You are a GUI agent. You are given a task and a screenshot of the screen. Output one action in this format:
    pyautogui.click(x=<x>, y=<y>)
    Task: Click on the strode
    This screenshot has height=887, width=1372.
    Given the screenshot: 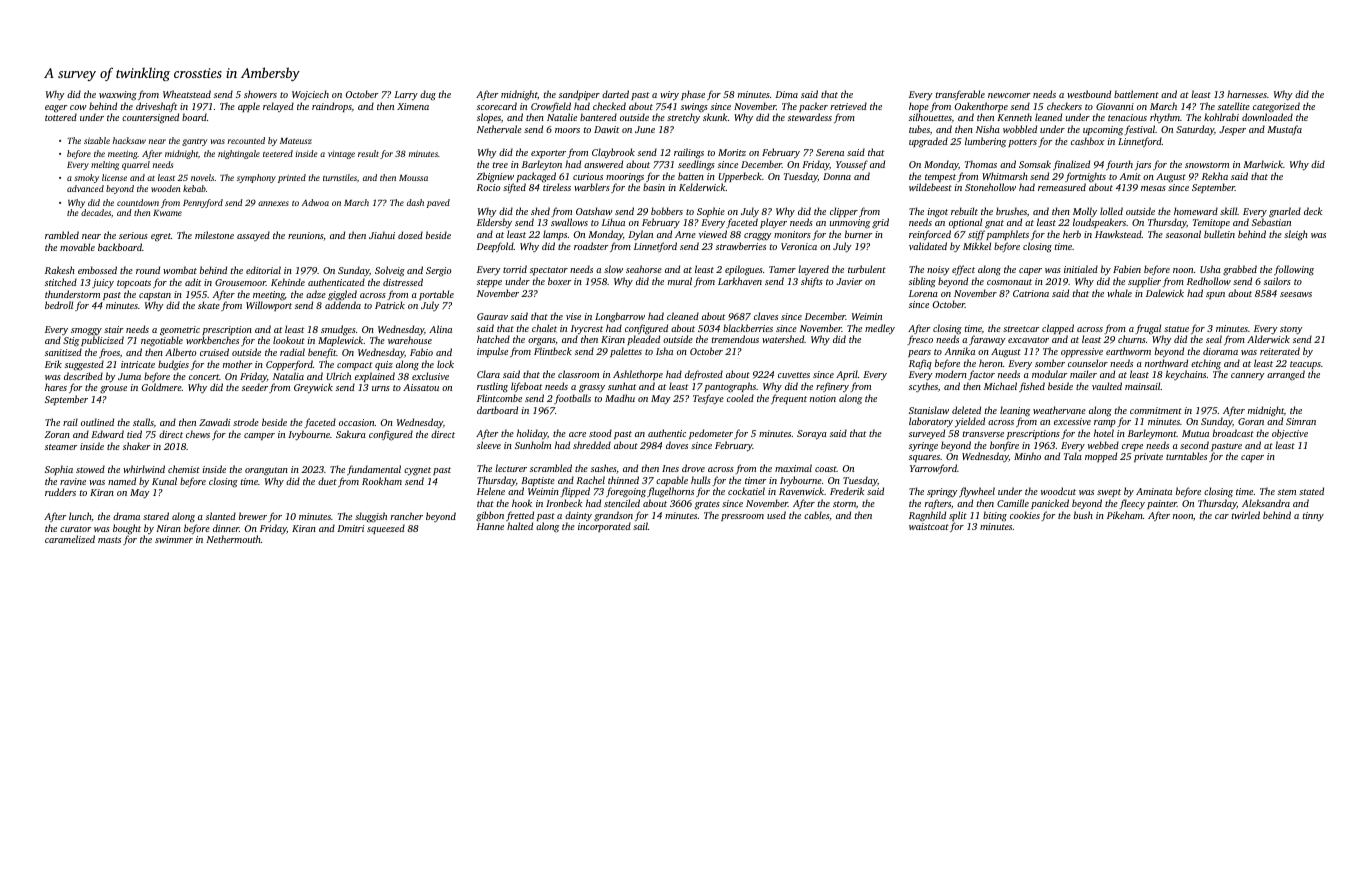 What is the action you would take?
    pyautogui.click(x=246, y=422)
